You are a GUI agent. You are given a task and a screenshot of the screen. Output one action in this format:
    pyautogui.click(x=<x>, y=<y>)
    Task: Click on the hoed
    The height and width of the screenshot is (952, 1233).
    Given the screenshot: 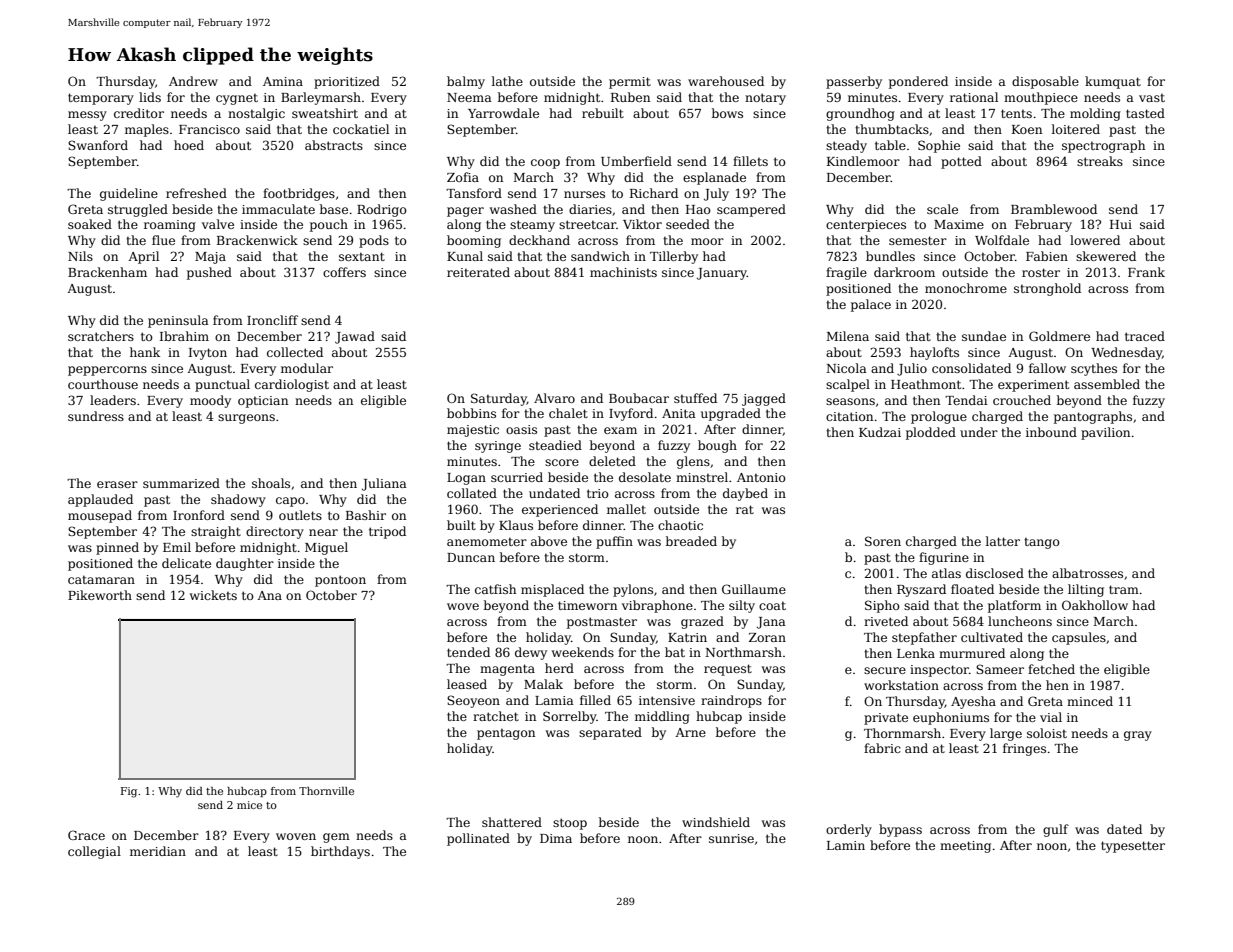 What is the action you would take?
    pyautogui.click(x=189, y=145)
